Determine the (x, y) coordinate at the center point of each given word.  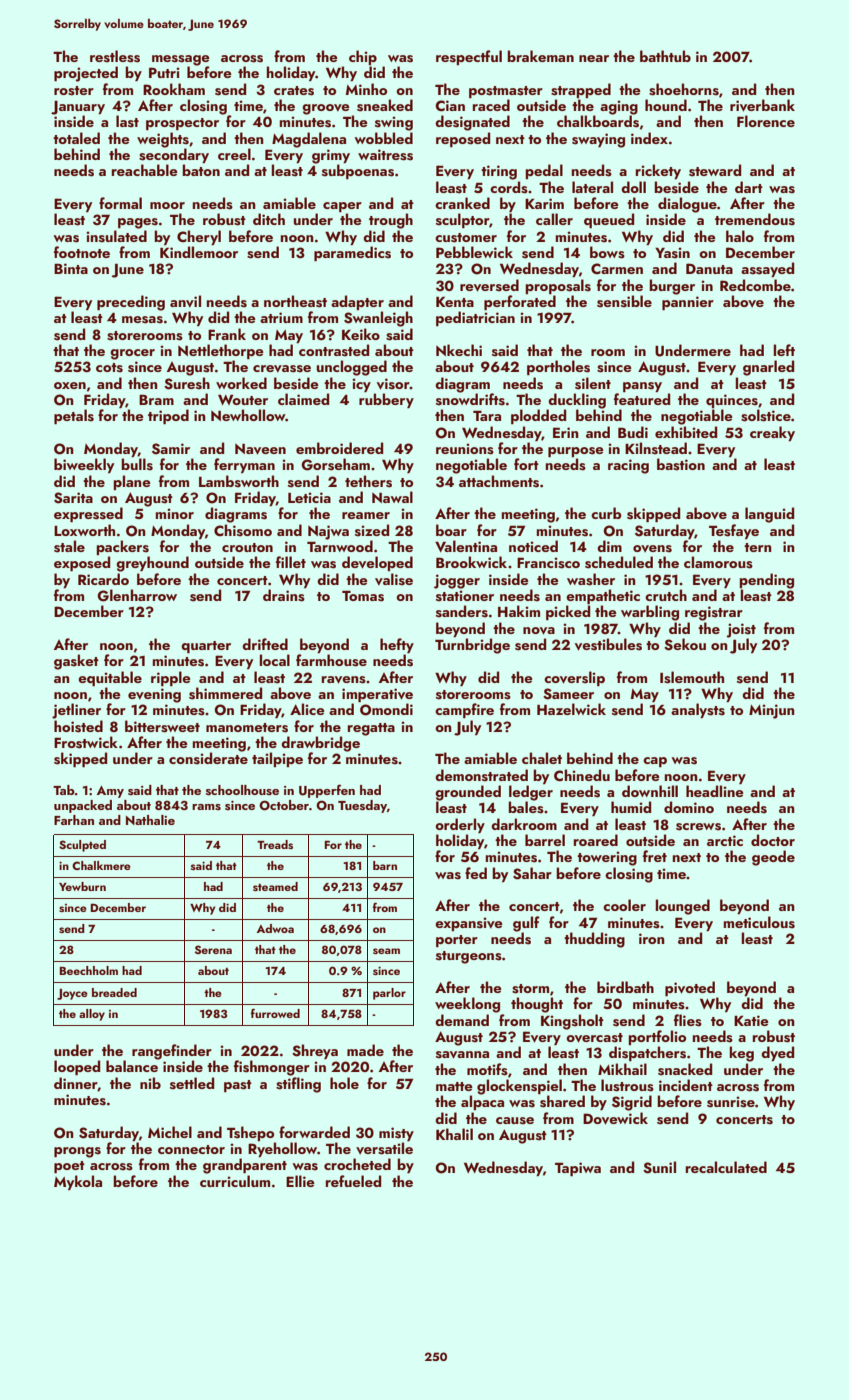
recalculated (726, 1167)
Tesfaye (734, 531)
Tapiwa (578, 1169)
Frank (227, 334)
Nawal (392, 497)
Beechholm (89, 970)
